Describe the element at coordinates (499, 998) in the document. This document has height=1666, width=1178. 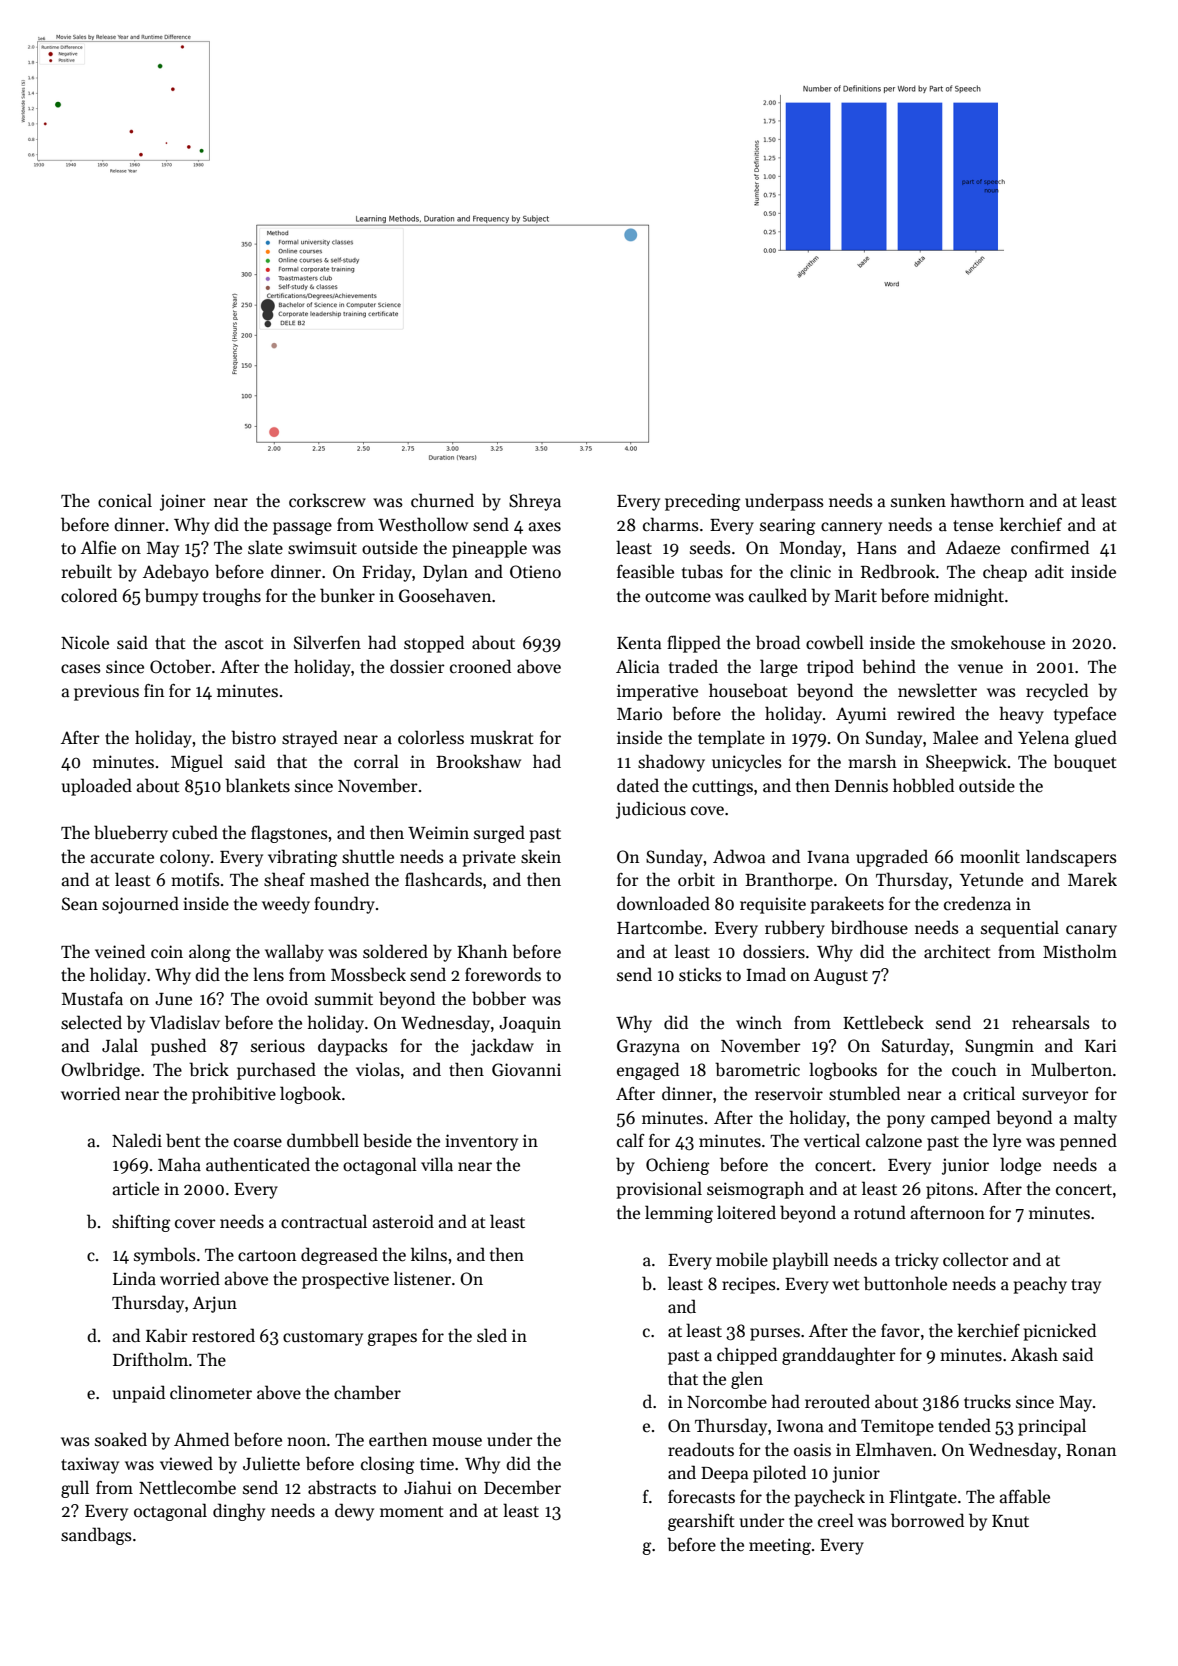
I see `bobber` at that location.
